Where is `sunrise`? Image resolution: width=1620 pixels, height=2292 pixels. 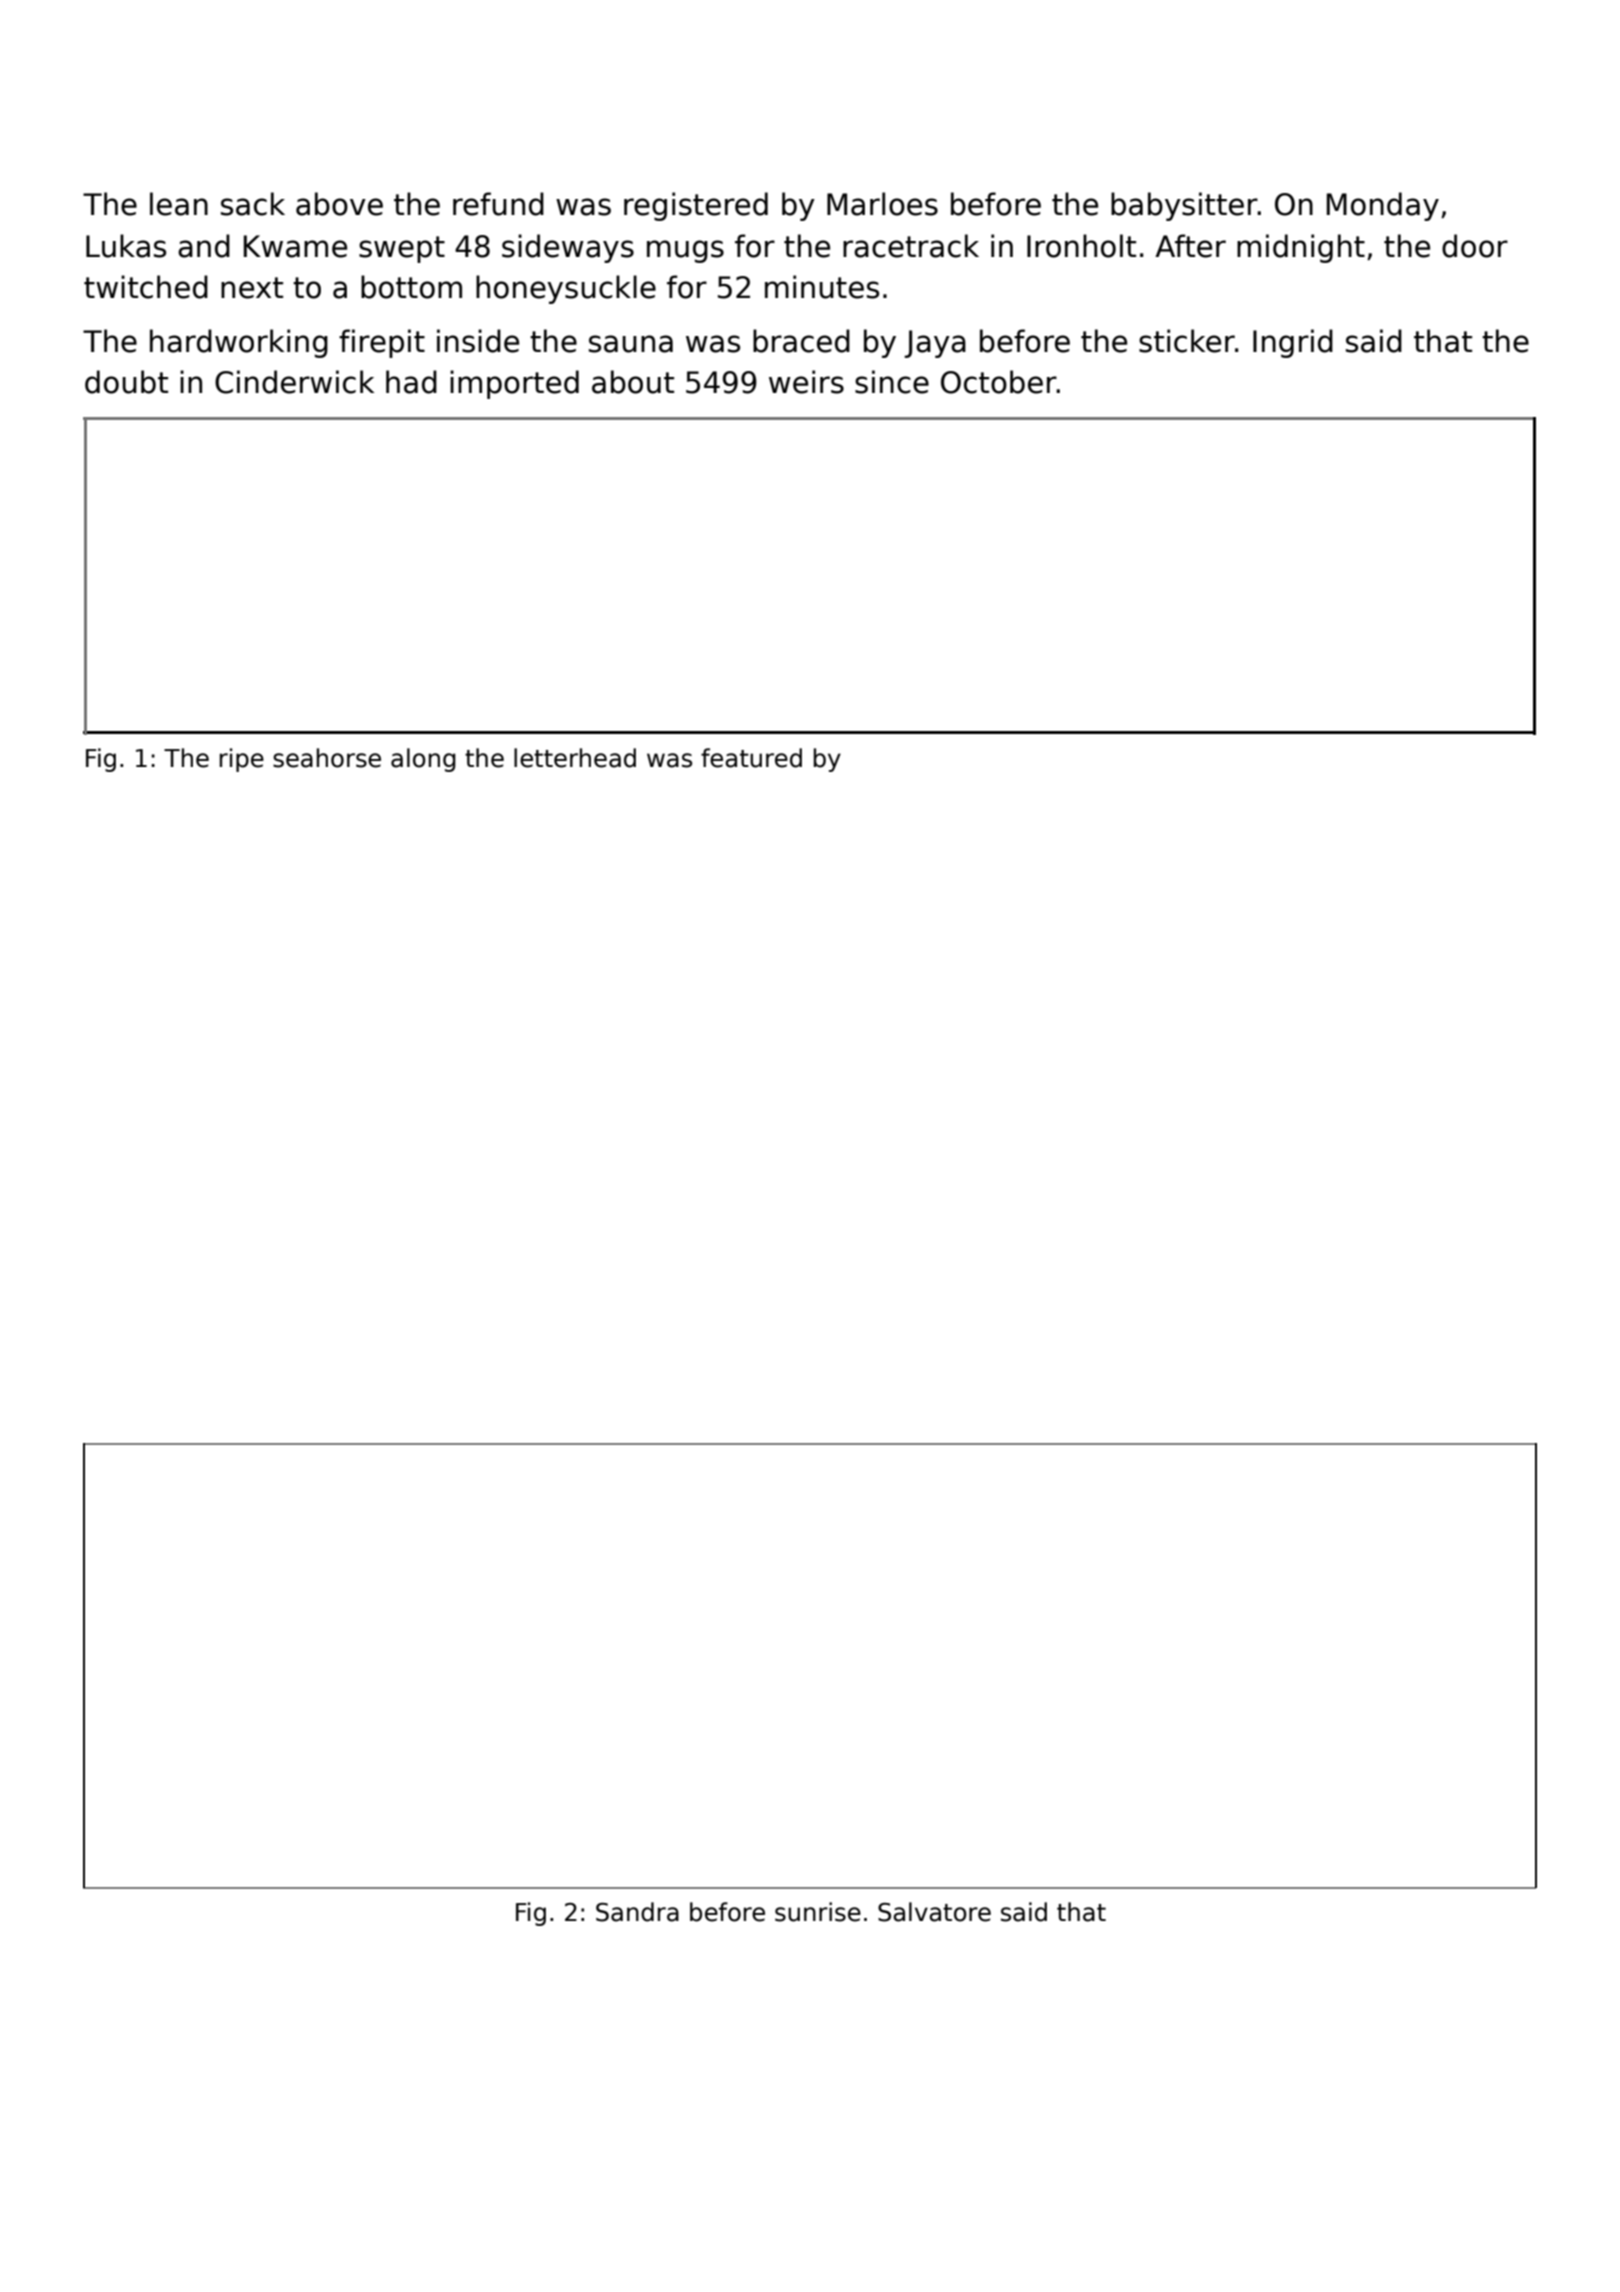
sunrise is located at coordinates (818, 1912).
